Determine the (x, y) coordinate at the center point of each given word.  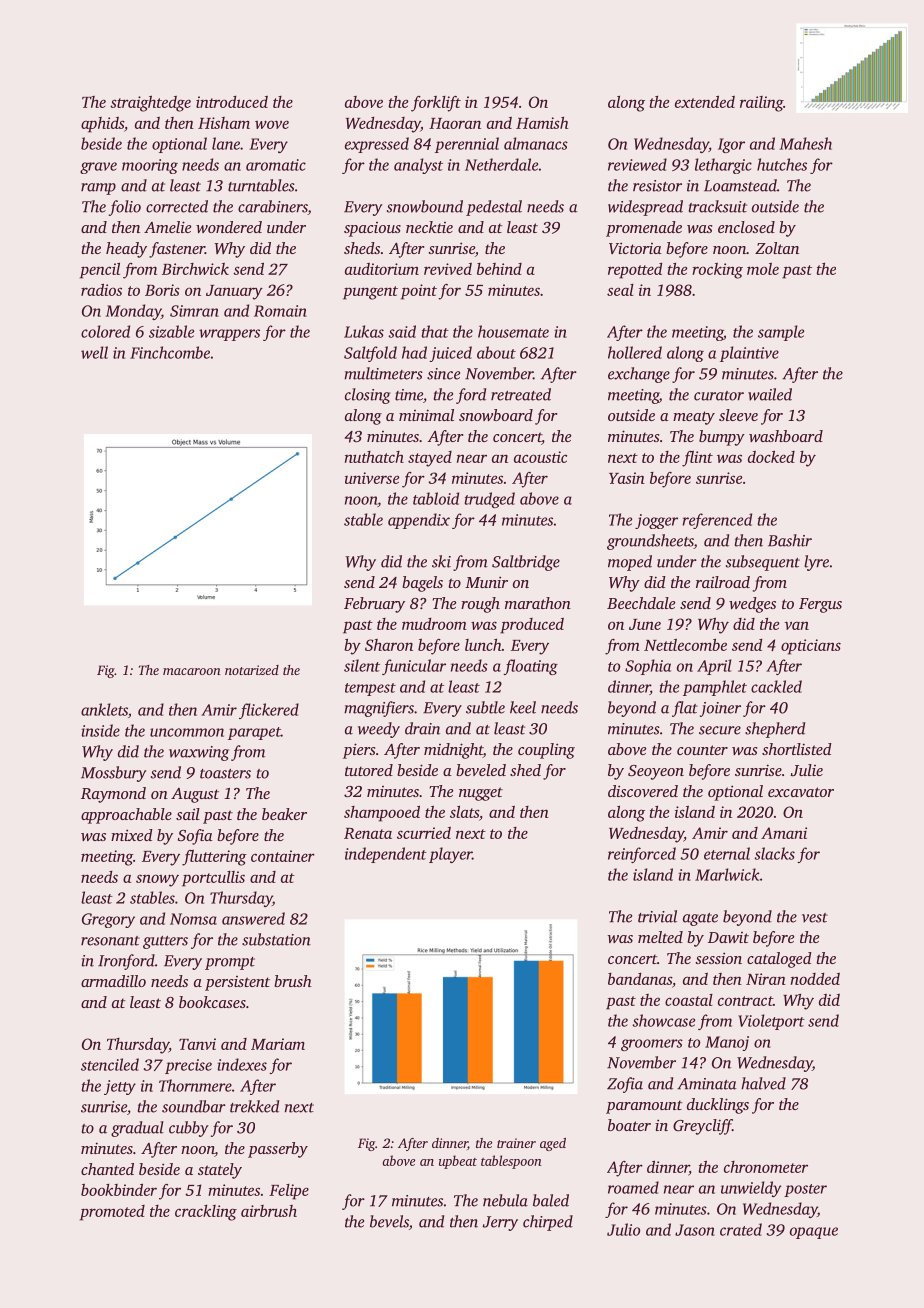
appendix (419, 521)
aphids (102, 125)
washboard (786, 436)
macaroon (192, 671)
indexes (242, 1064)
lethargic (723, 166)
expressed (377, 145)
